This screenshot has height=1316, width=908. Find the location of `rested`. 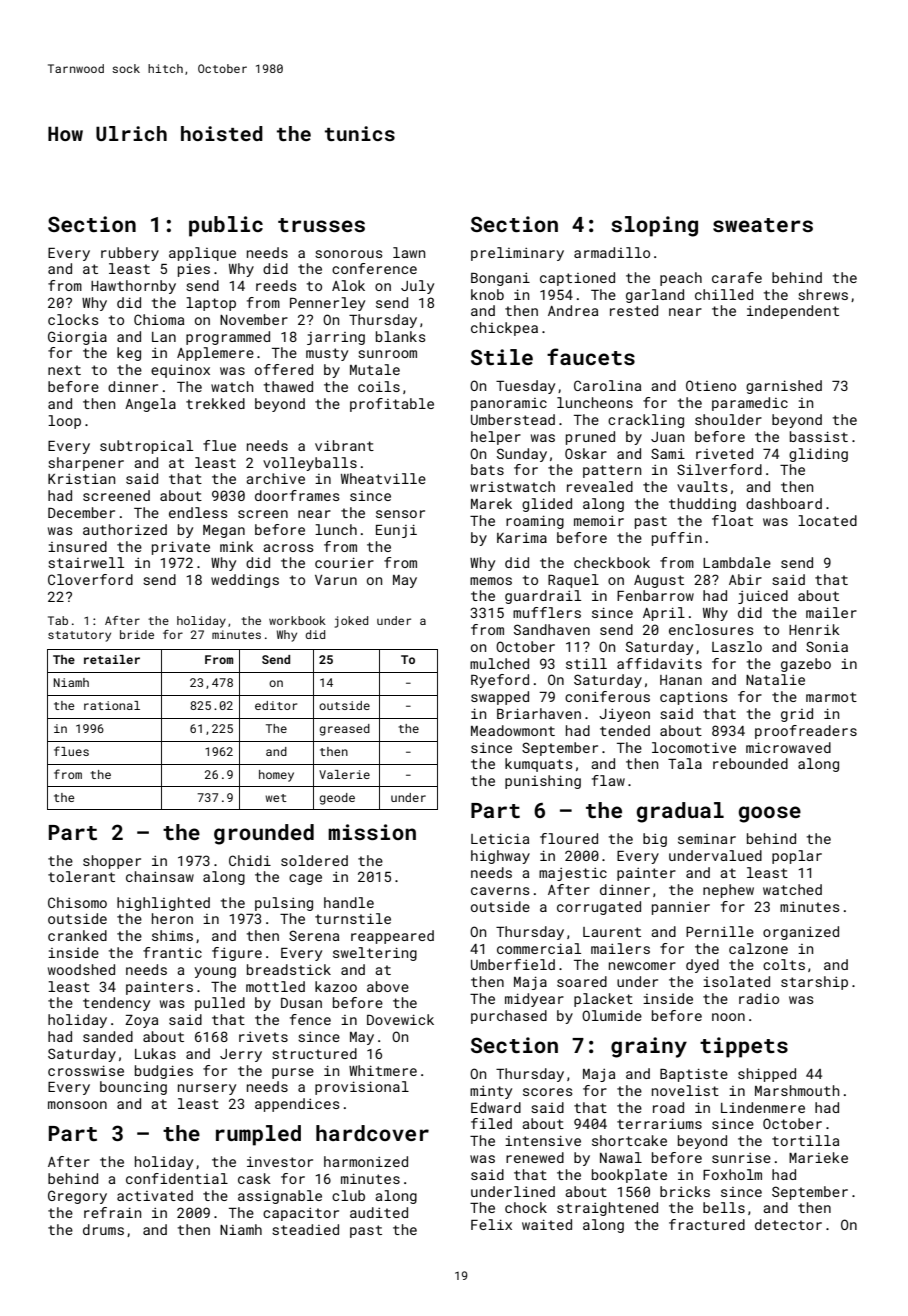

rested is located at coordinates (634, 310).
